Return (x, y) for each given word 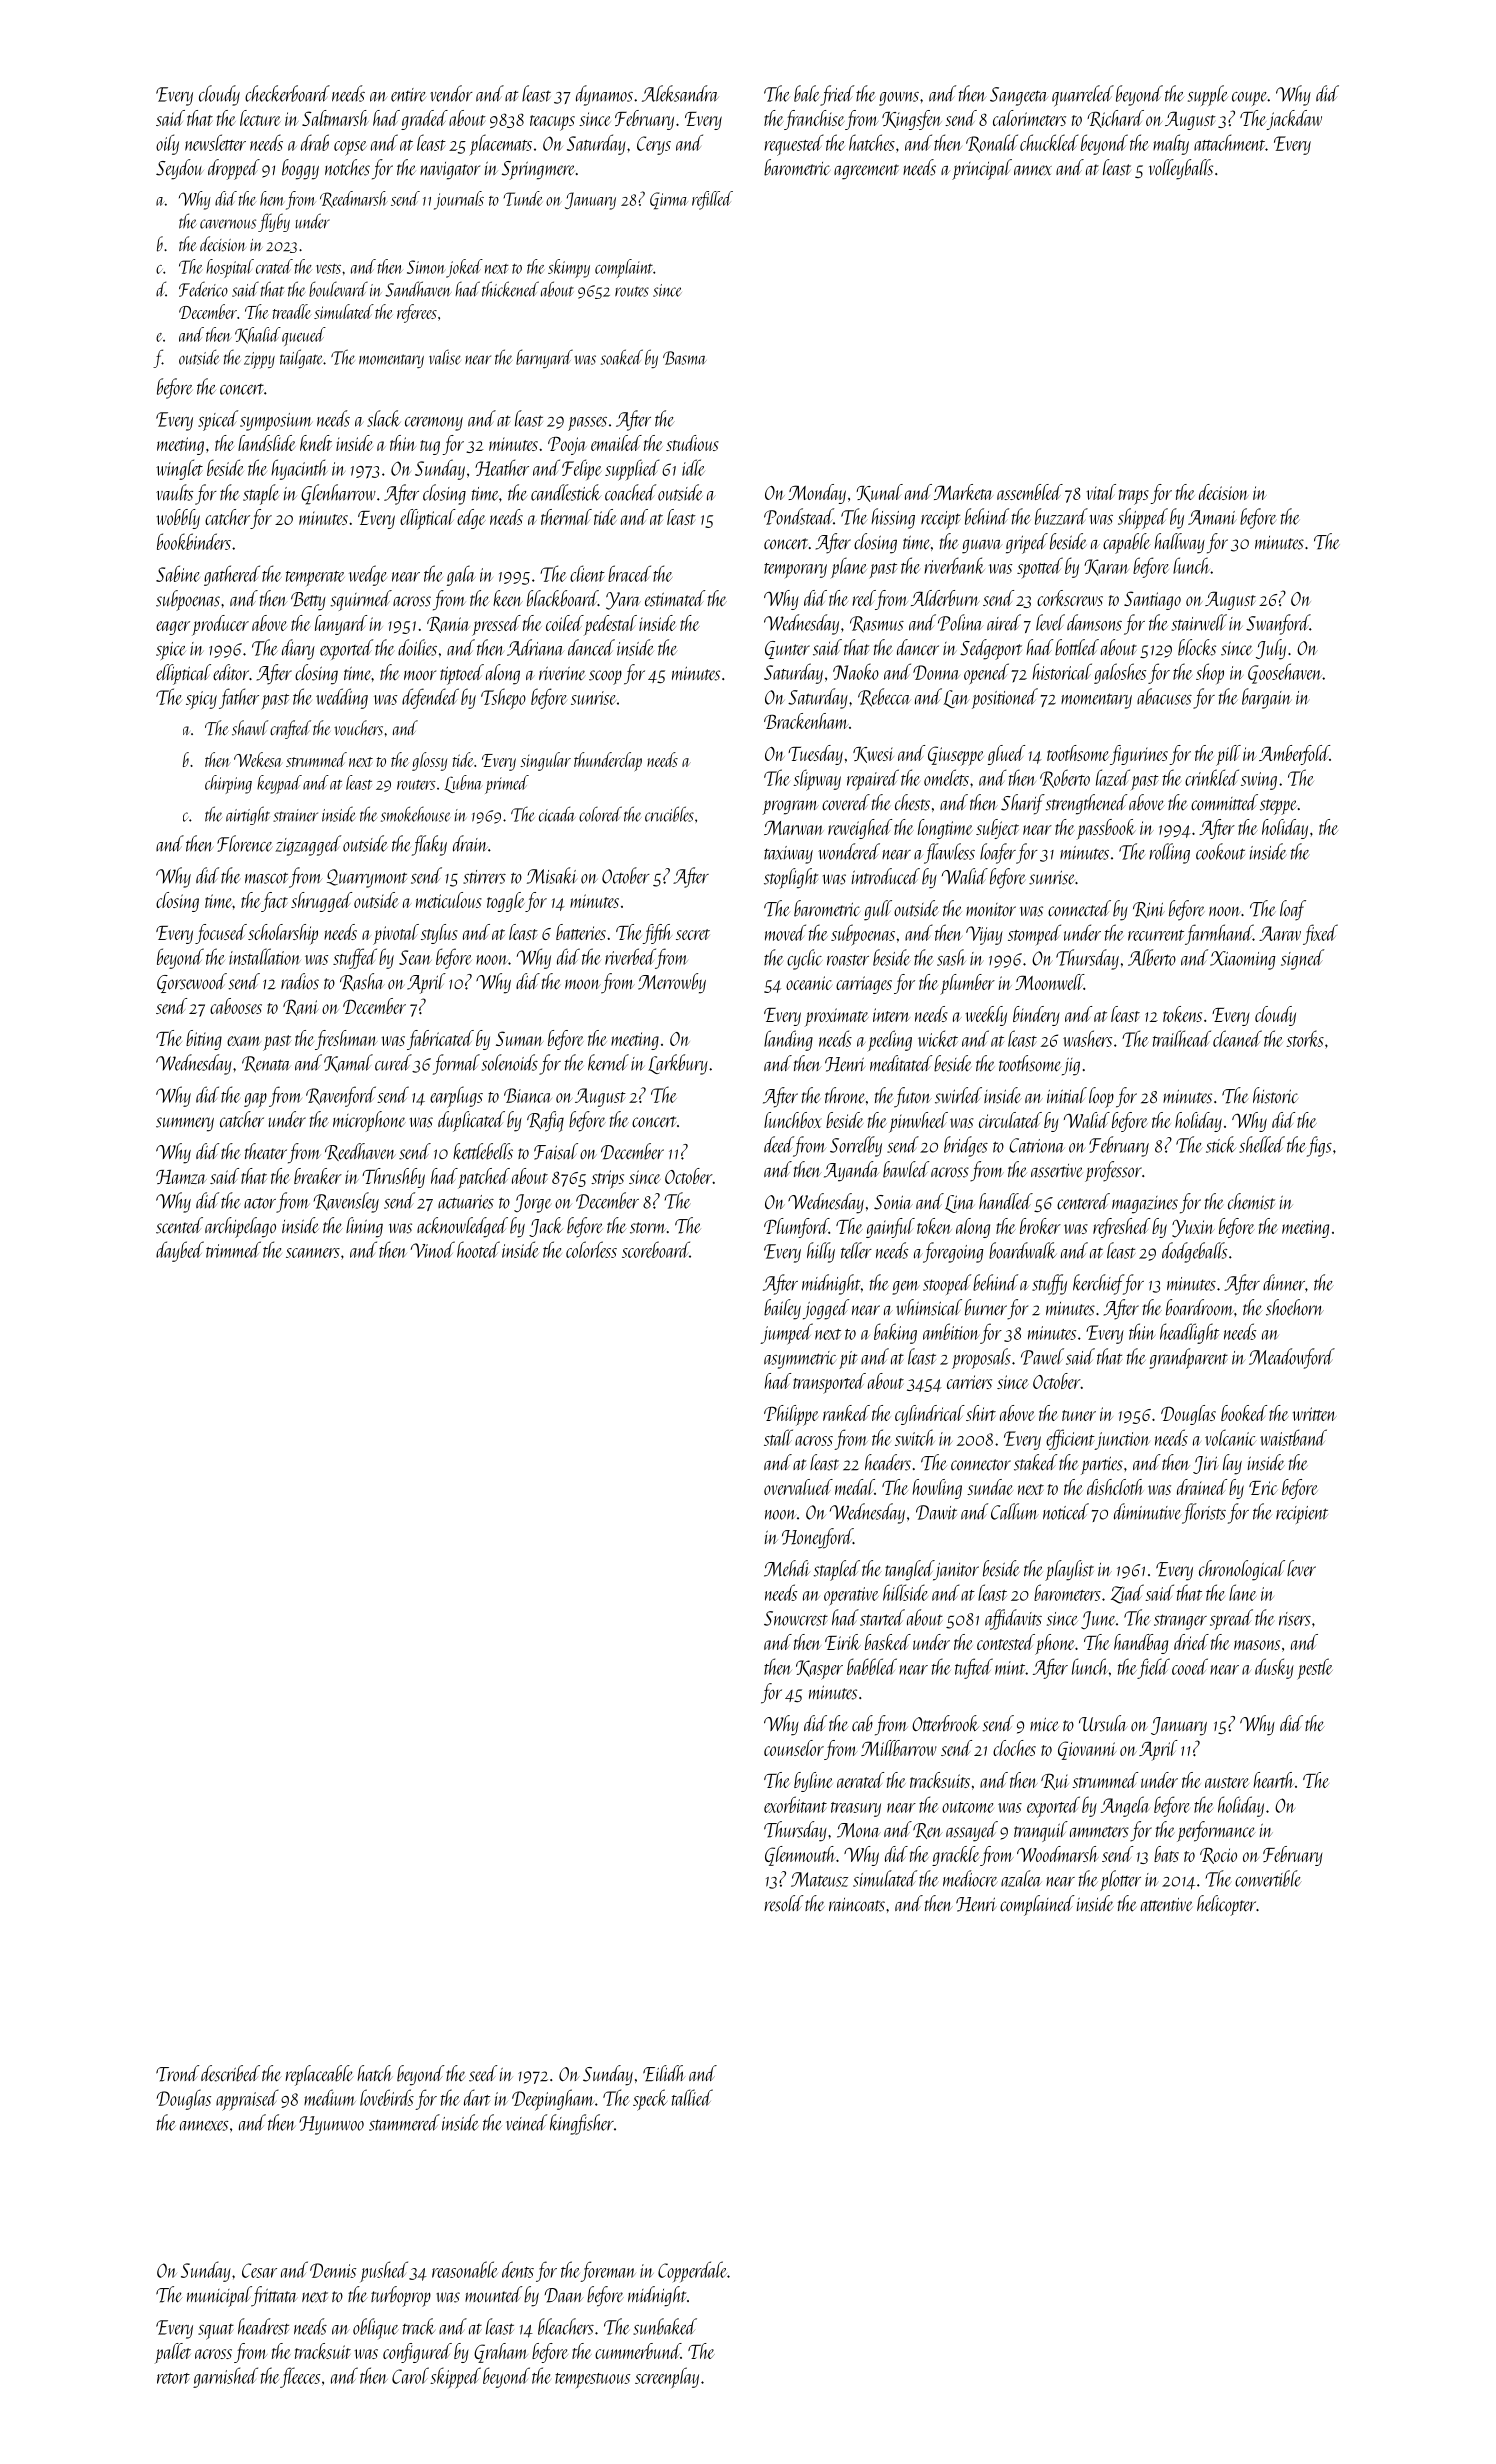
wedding (342, 698)
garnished (225, 2377)
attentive (1167, 1905)
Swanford (1278, 624)
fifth (657, 934)
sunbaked (665, 2326)
